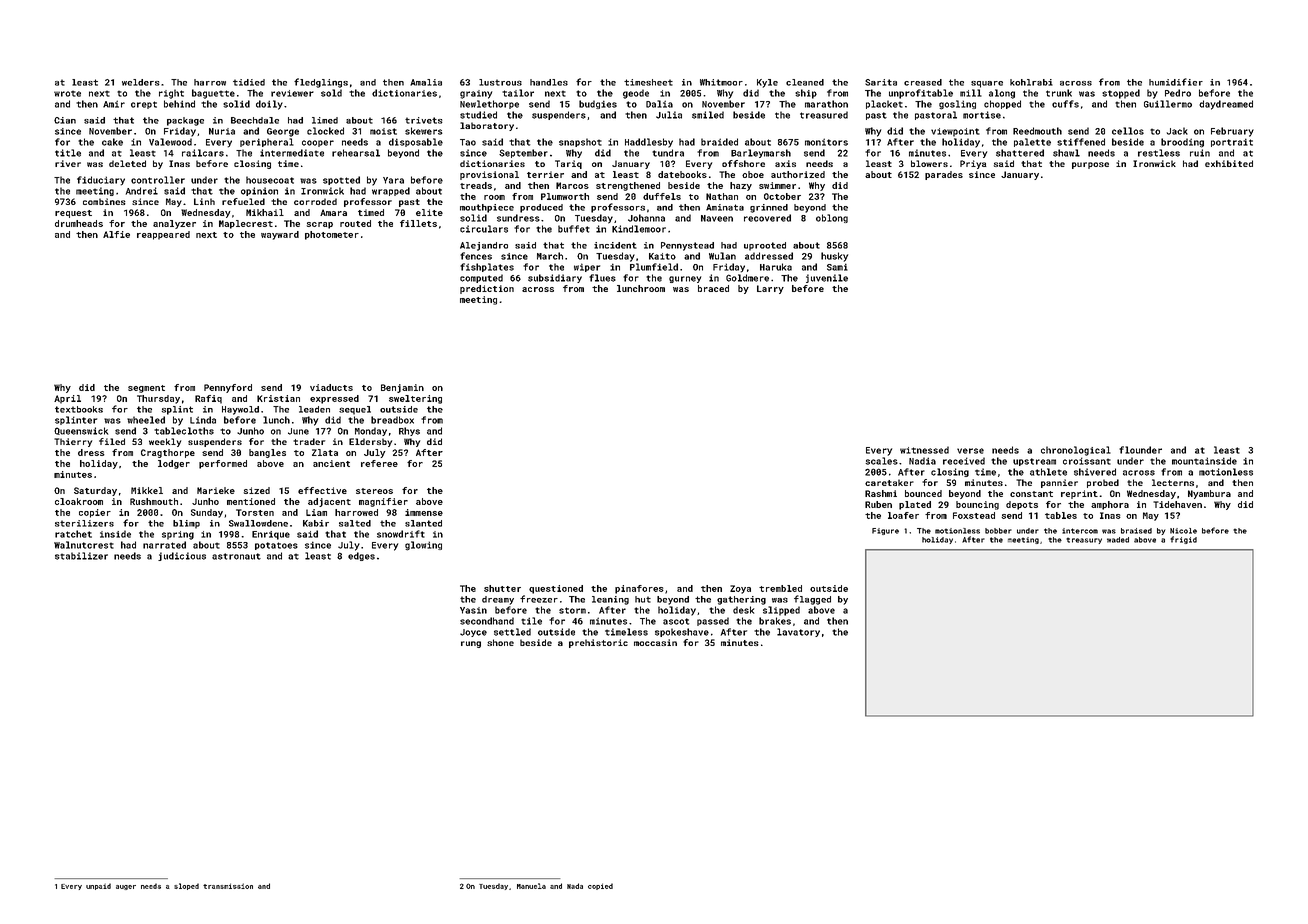  Describe the element at coordinates (575, 886) in the screenshot. I see `Nada` at that location.
